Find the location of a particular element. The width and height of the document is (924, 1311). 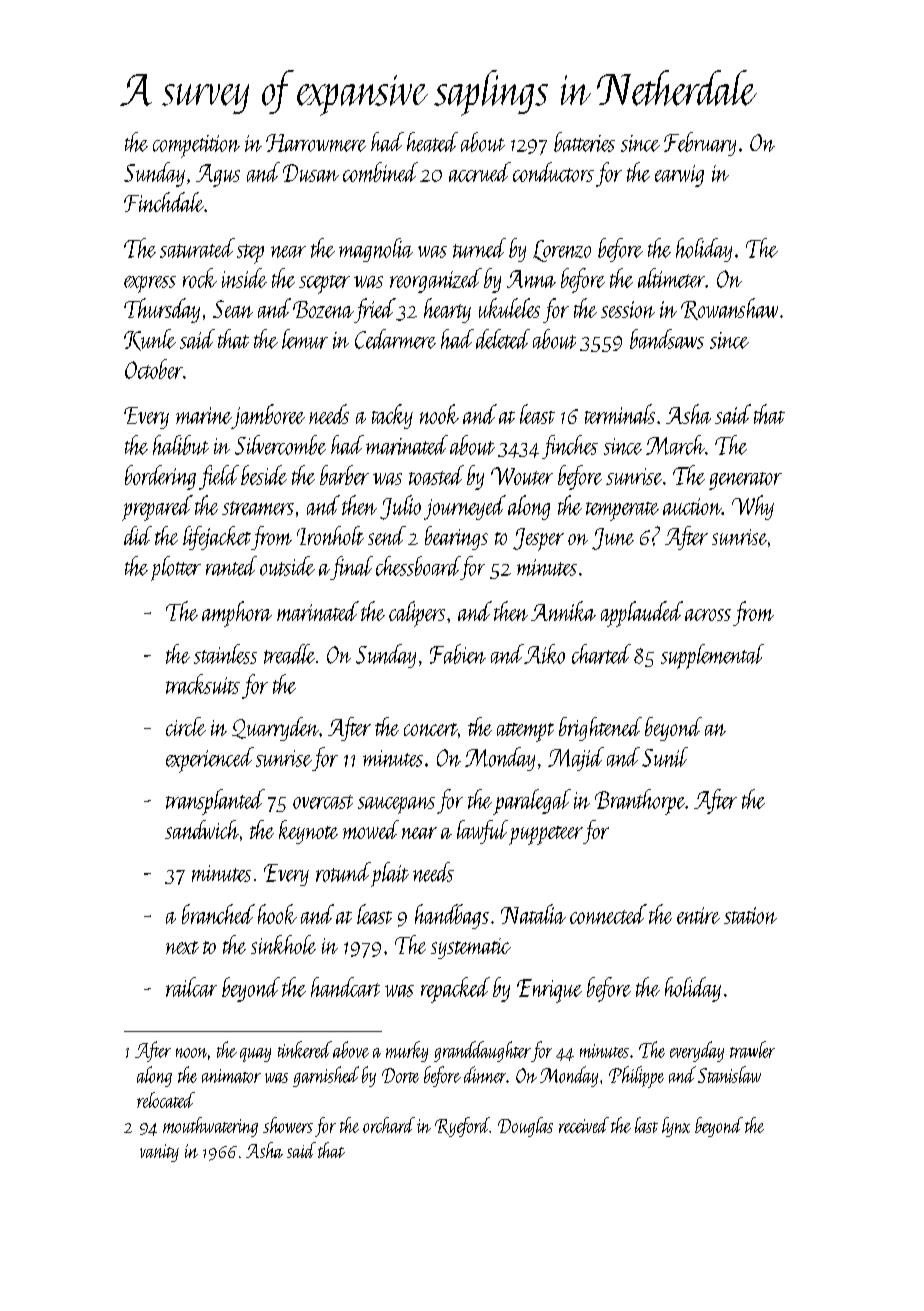

repacked is located at coordinates (455, 990).
